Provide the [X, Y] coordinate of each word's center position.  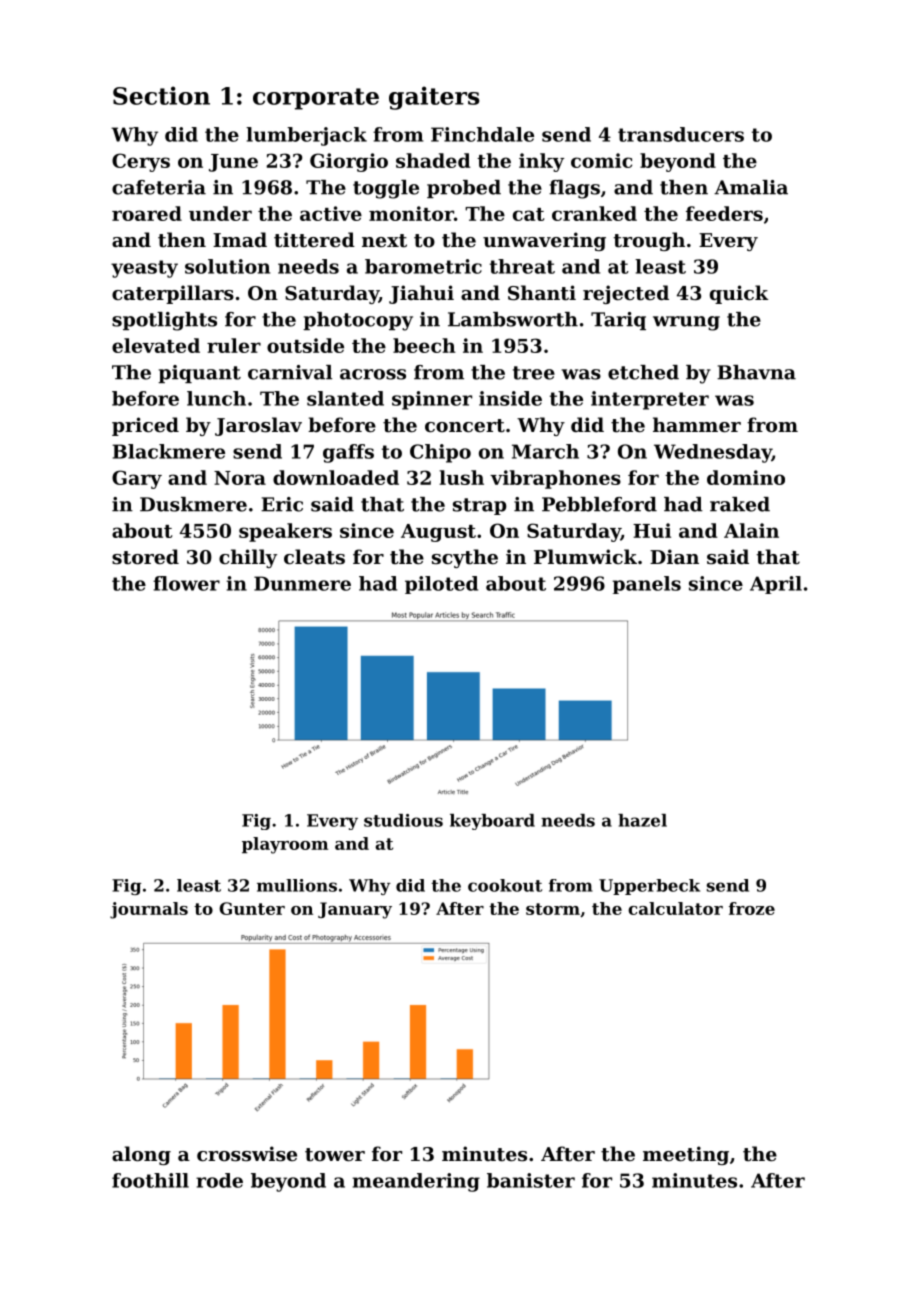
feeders [724, 213]
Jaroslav [258, 426]
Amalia [751, 187]
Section [161, 95]
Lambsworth [513, 319]
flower [186, 583]
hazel [642, 820]
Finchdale [482, 134]
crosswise [247, 1154]
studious [403, 820]
